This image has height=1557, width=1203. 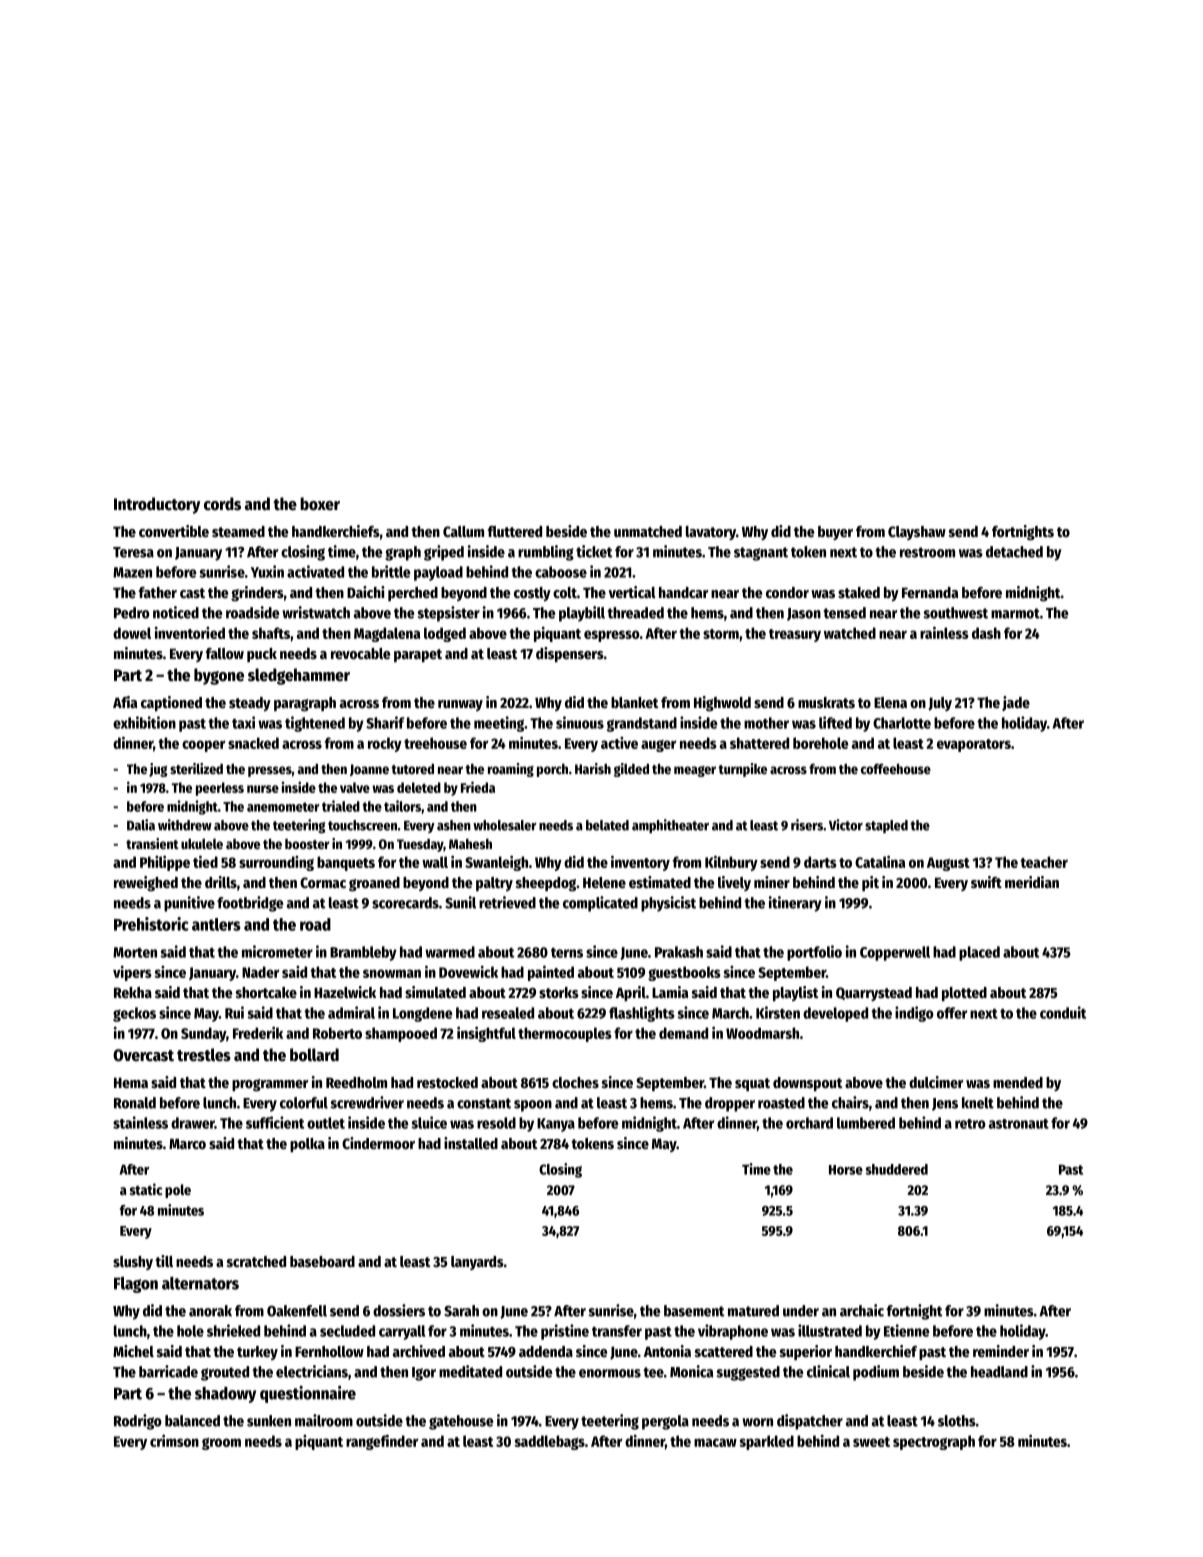 What do you see at coordinates (132, 633) in the image?
I see `dowel` at bounding box center [132, 633].
